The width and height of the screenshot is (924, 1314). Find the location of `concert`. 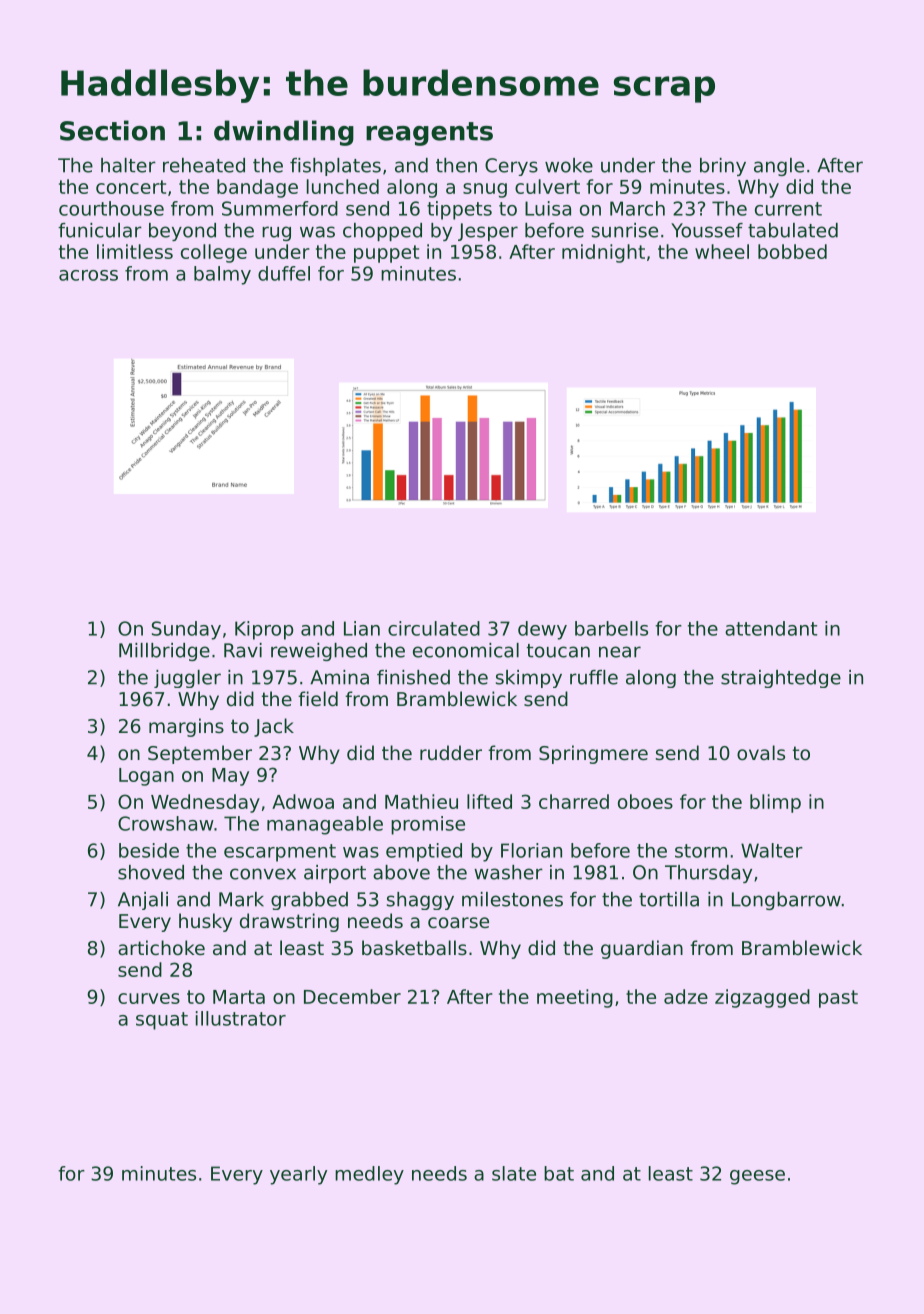

concert is located at coordinates (131, 187).
